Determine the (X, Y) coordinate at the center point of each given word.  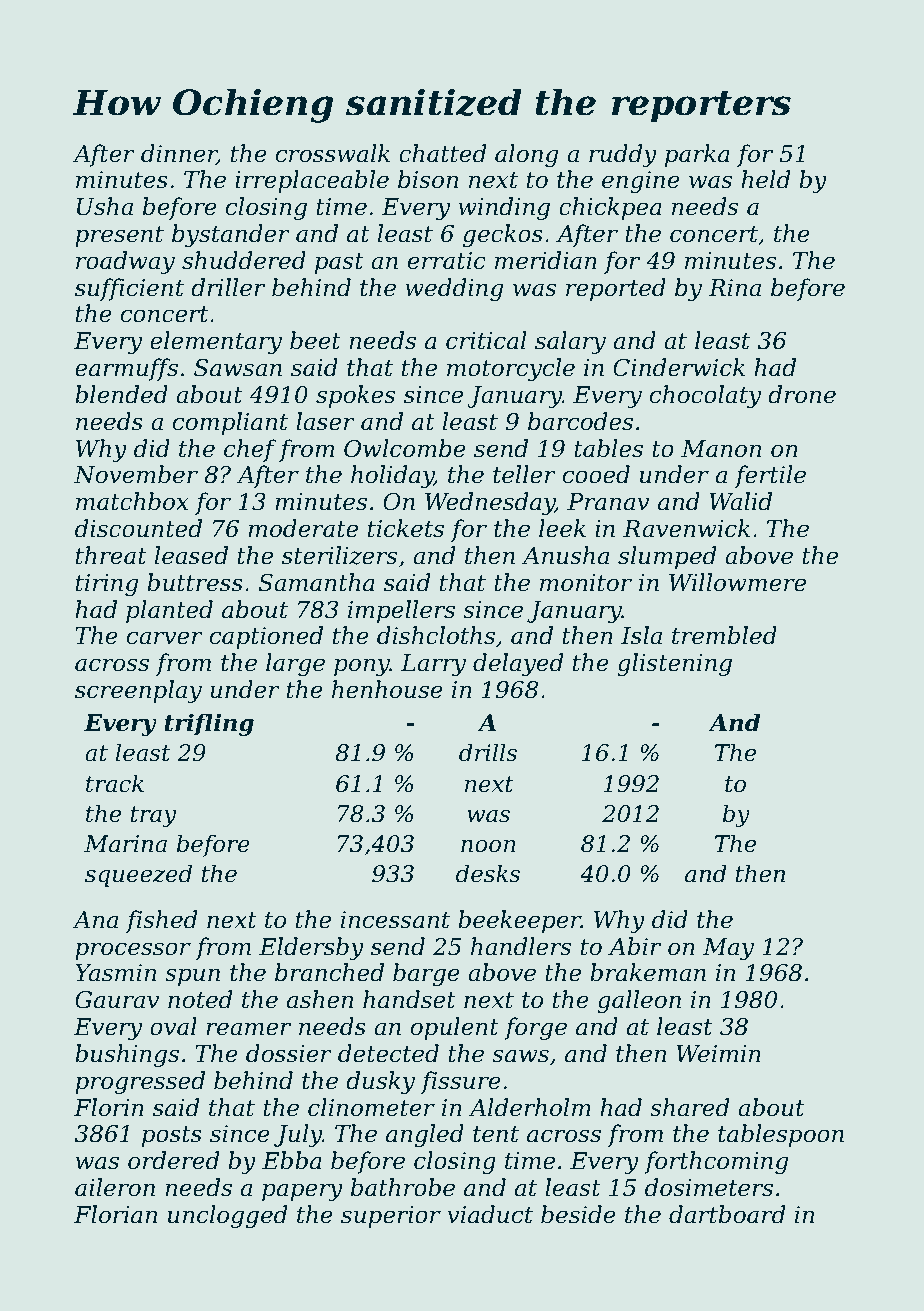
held (765, 179)
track (115, 783)
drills (488, 752)
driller (228, 287)
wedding (454, 289)
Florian (115, 1214)
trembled (724, 635)
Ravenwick (686, 528)
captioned (266, 637)
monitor (586, 583)
